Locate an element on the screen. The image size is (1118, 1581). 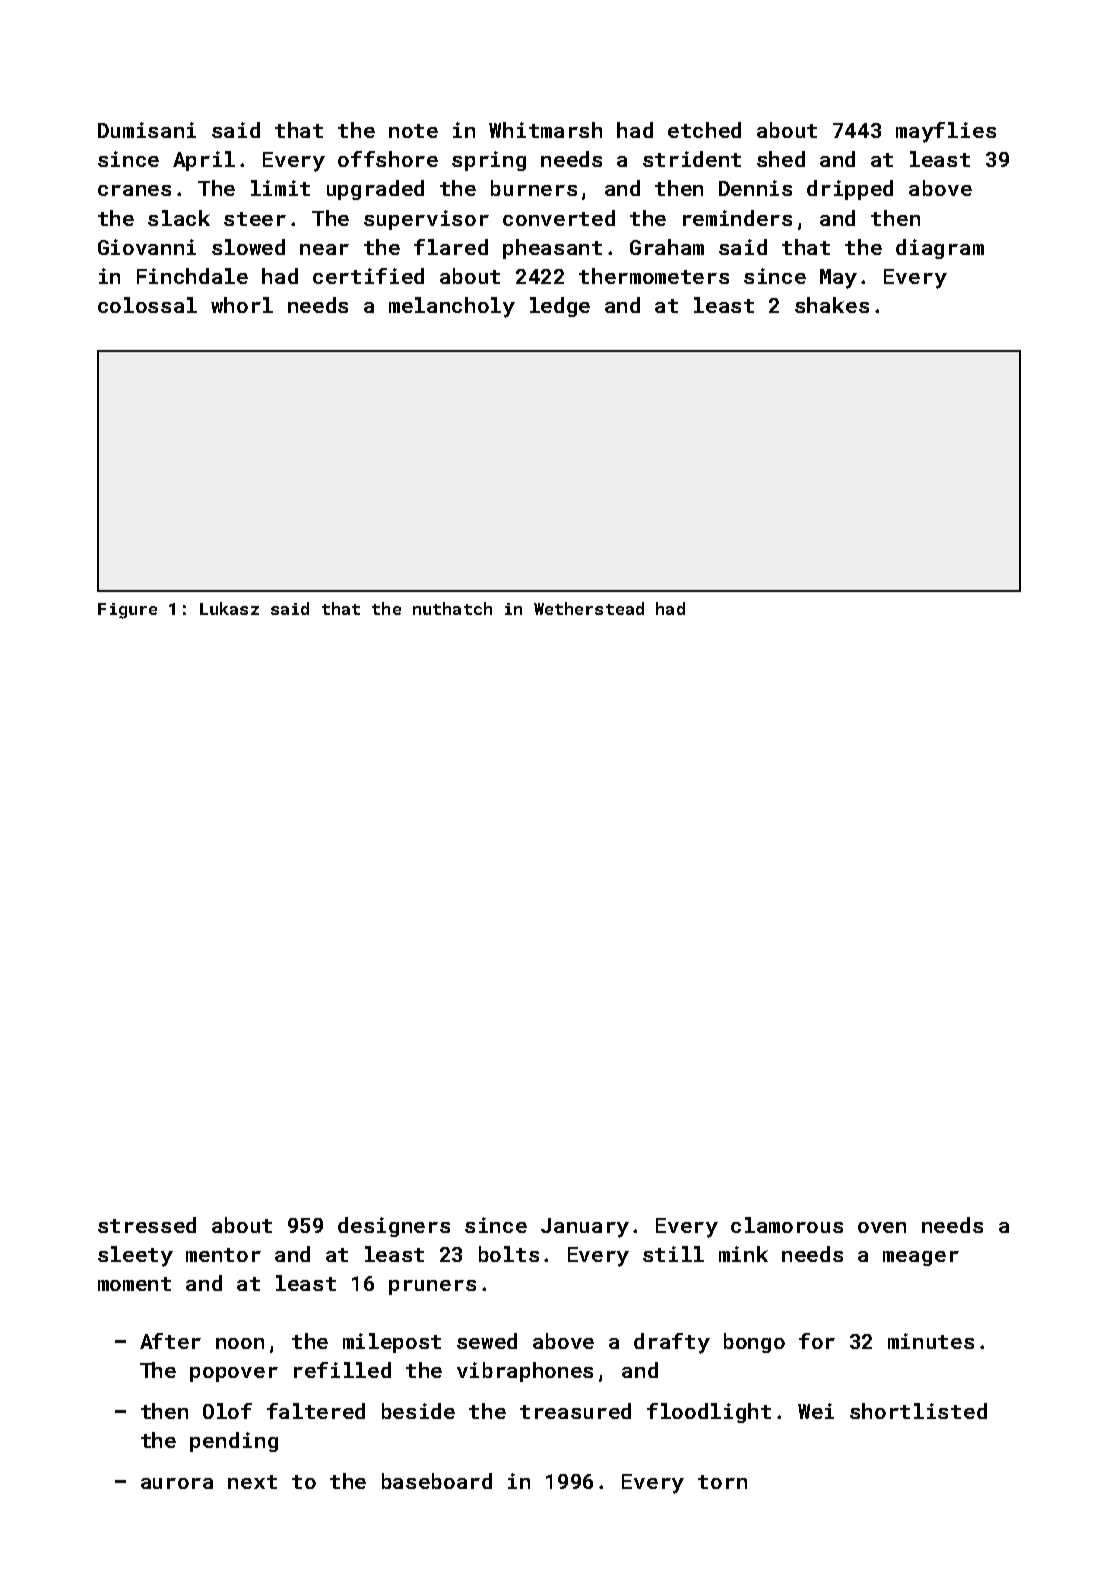
stressed is located at coordinates (147, 1225).
